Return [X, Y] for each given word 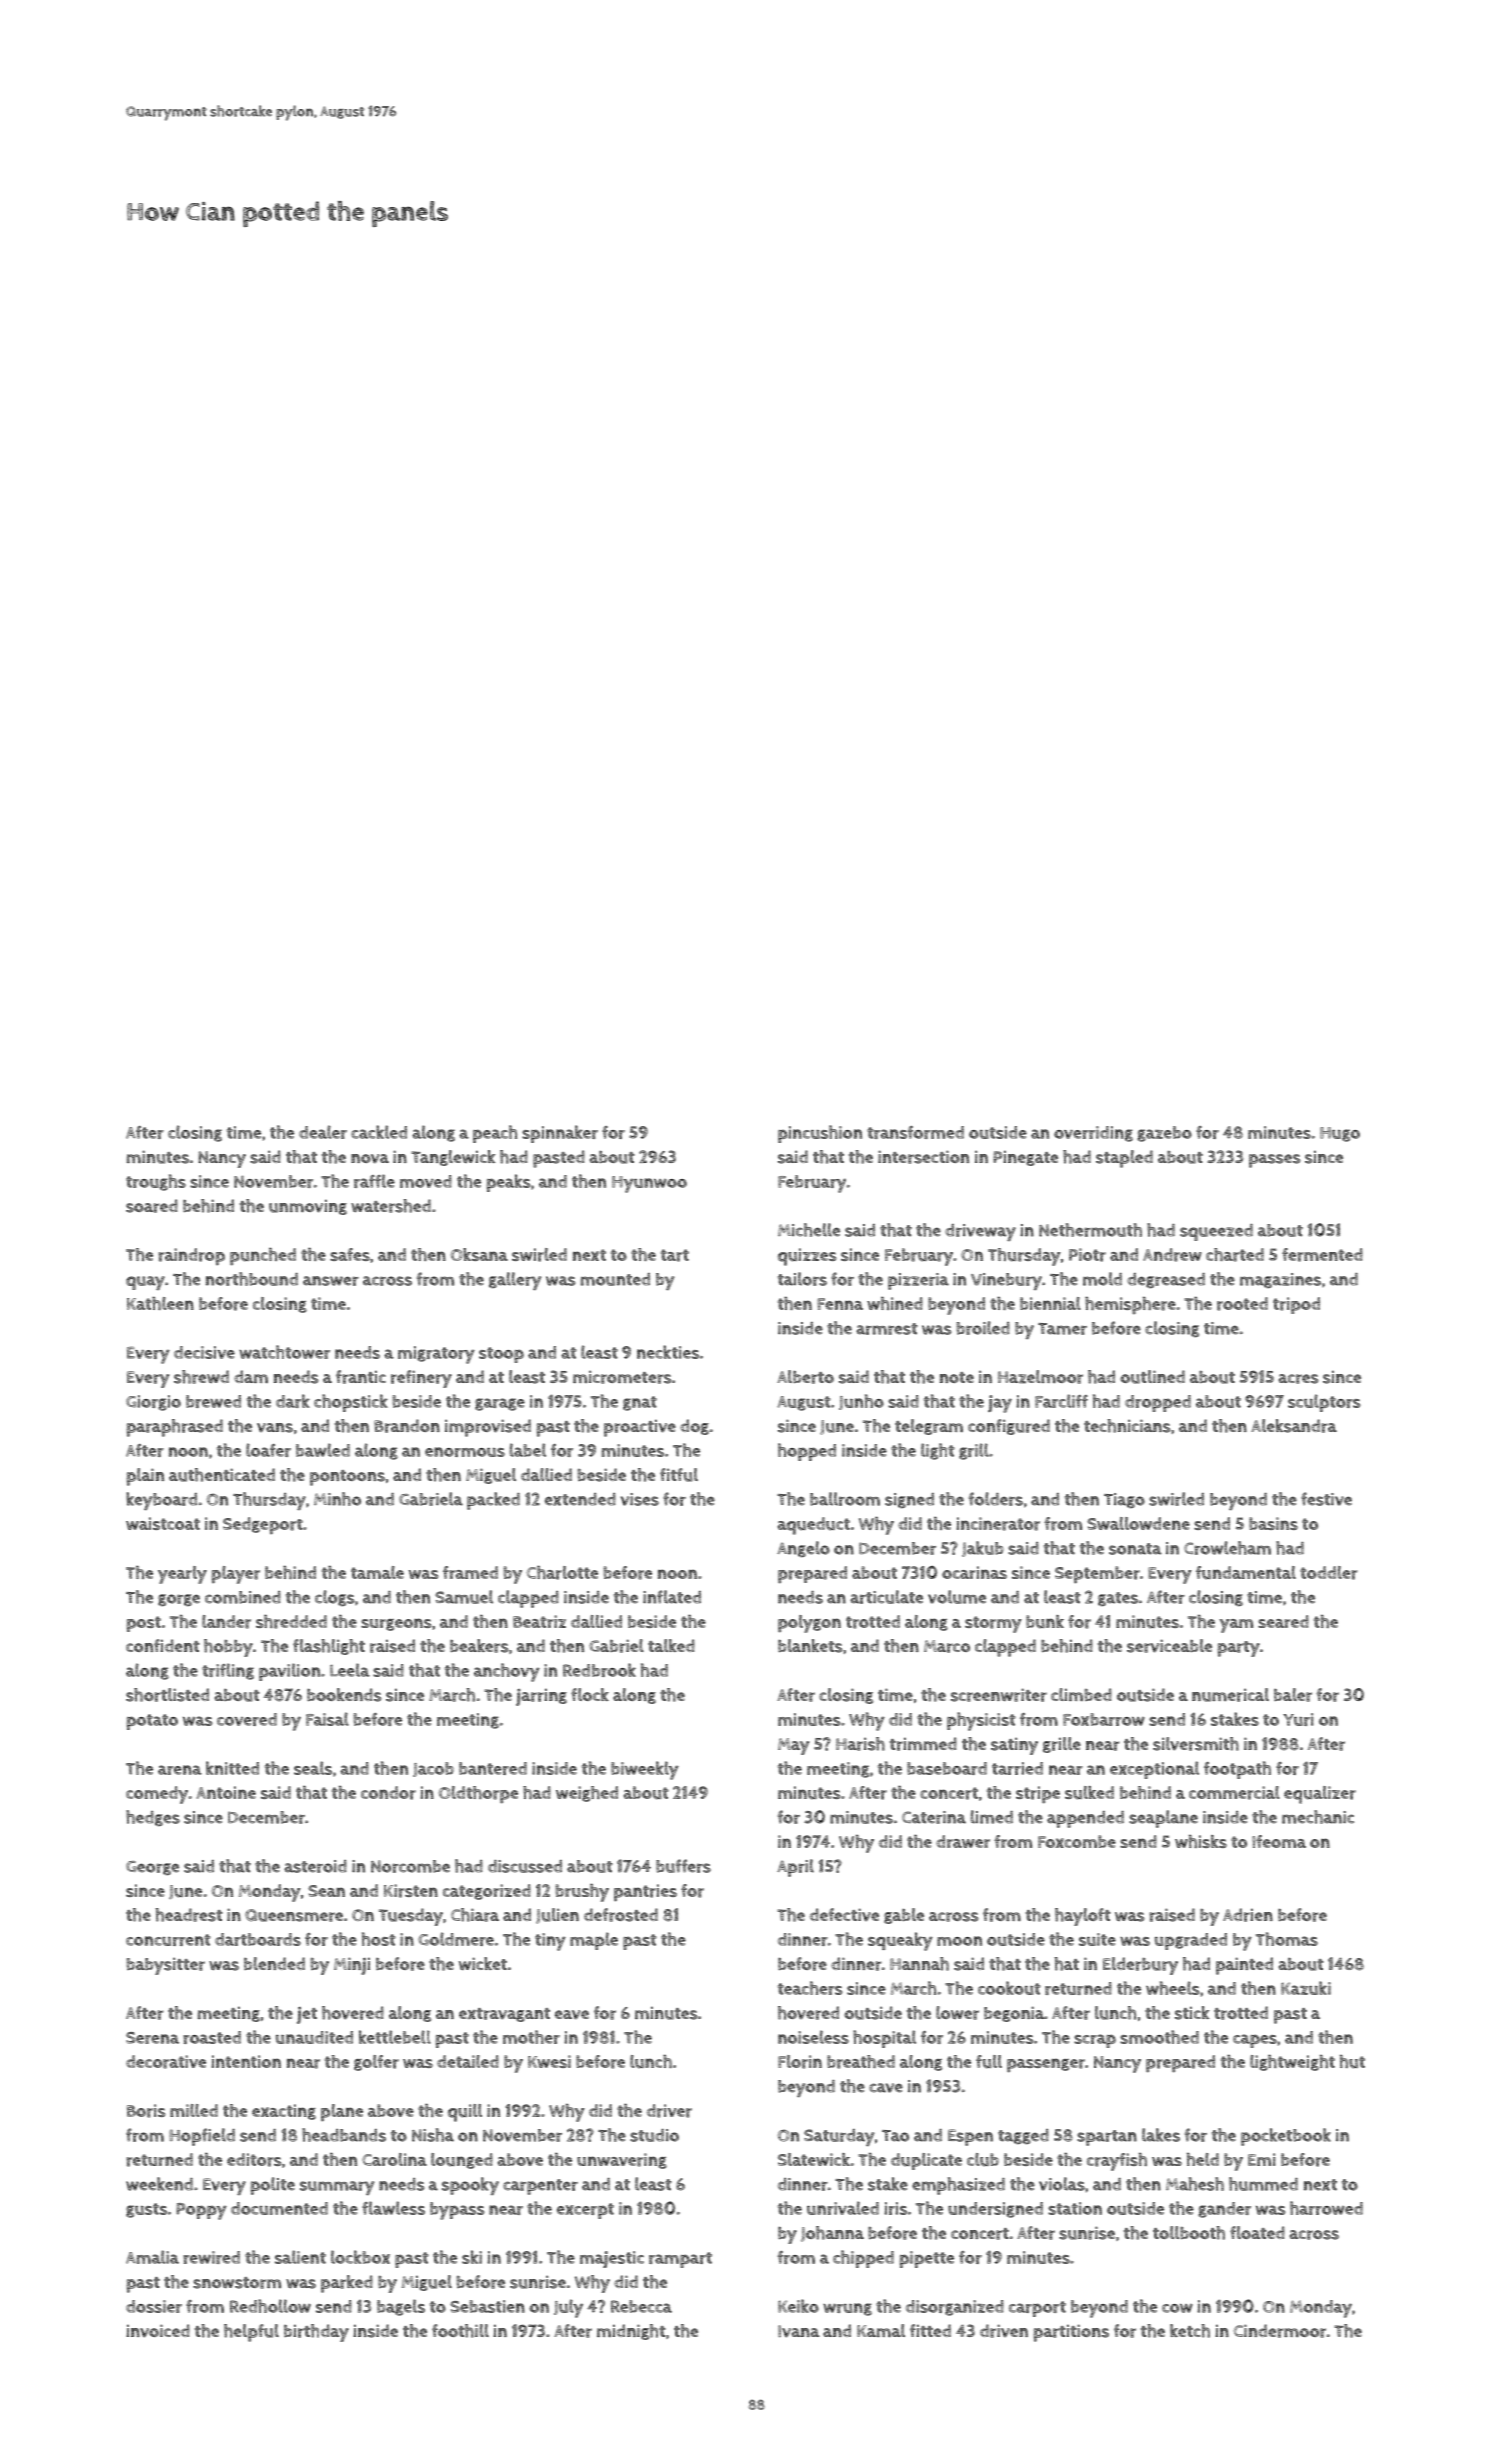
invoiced [158, 2331]
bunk [1045, 1622]
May [793, 1746]
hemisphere [1130, 1306]
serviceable [1169, 1646]
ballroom [845, 1499]
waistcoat [163, 1523]
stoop [501, 1355]
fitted [930, 2330]
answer [331, 1281]
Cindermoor [1279, 2331]
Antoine [226, 1792]
